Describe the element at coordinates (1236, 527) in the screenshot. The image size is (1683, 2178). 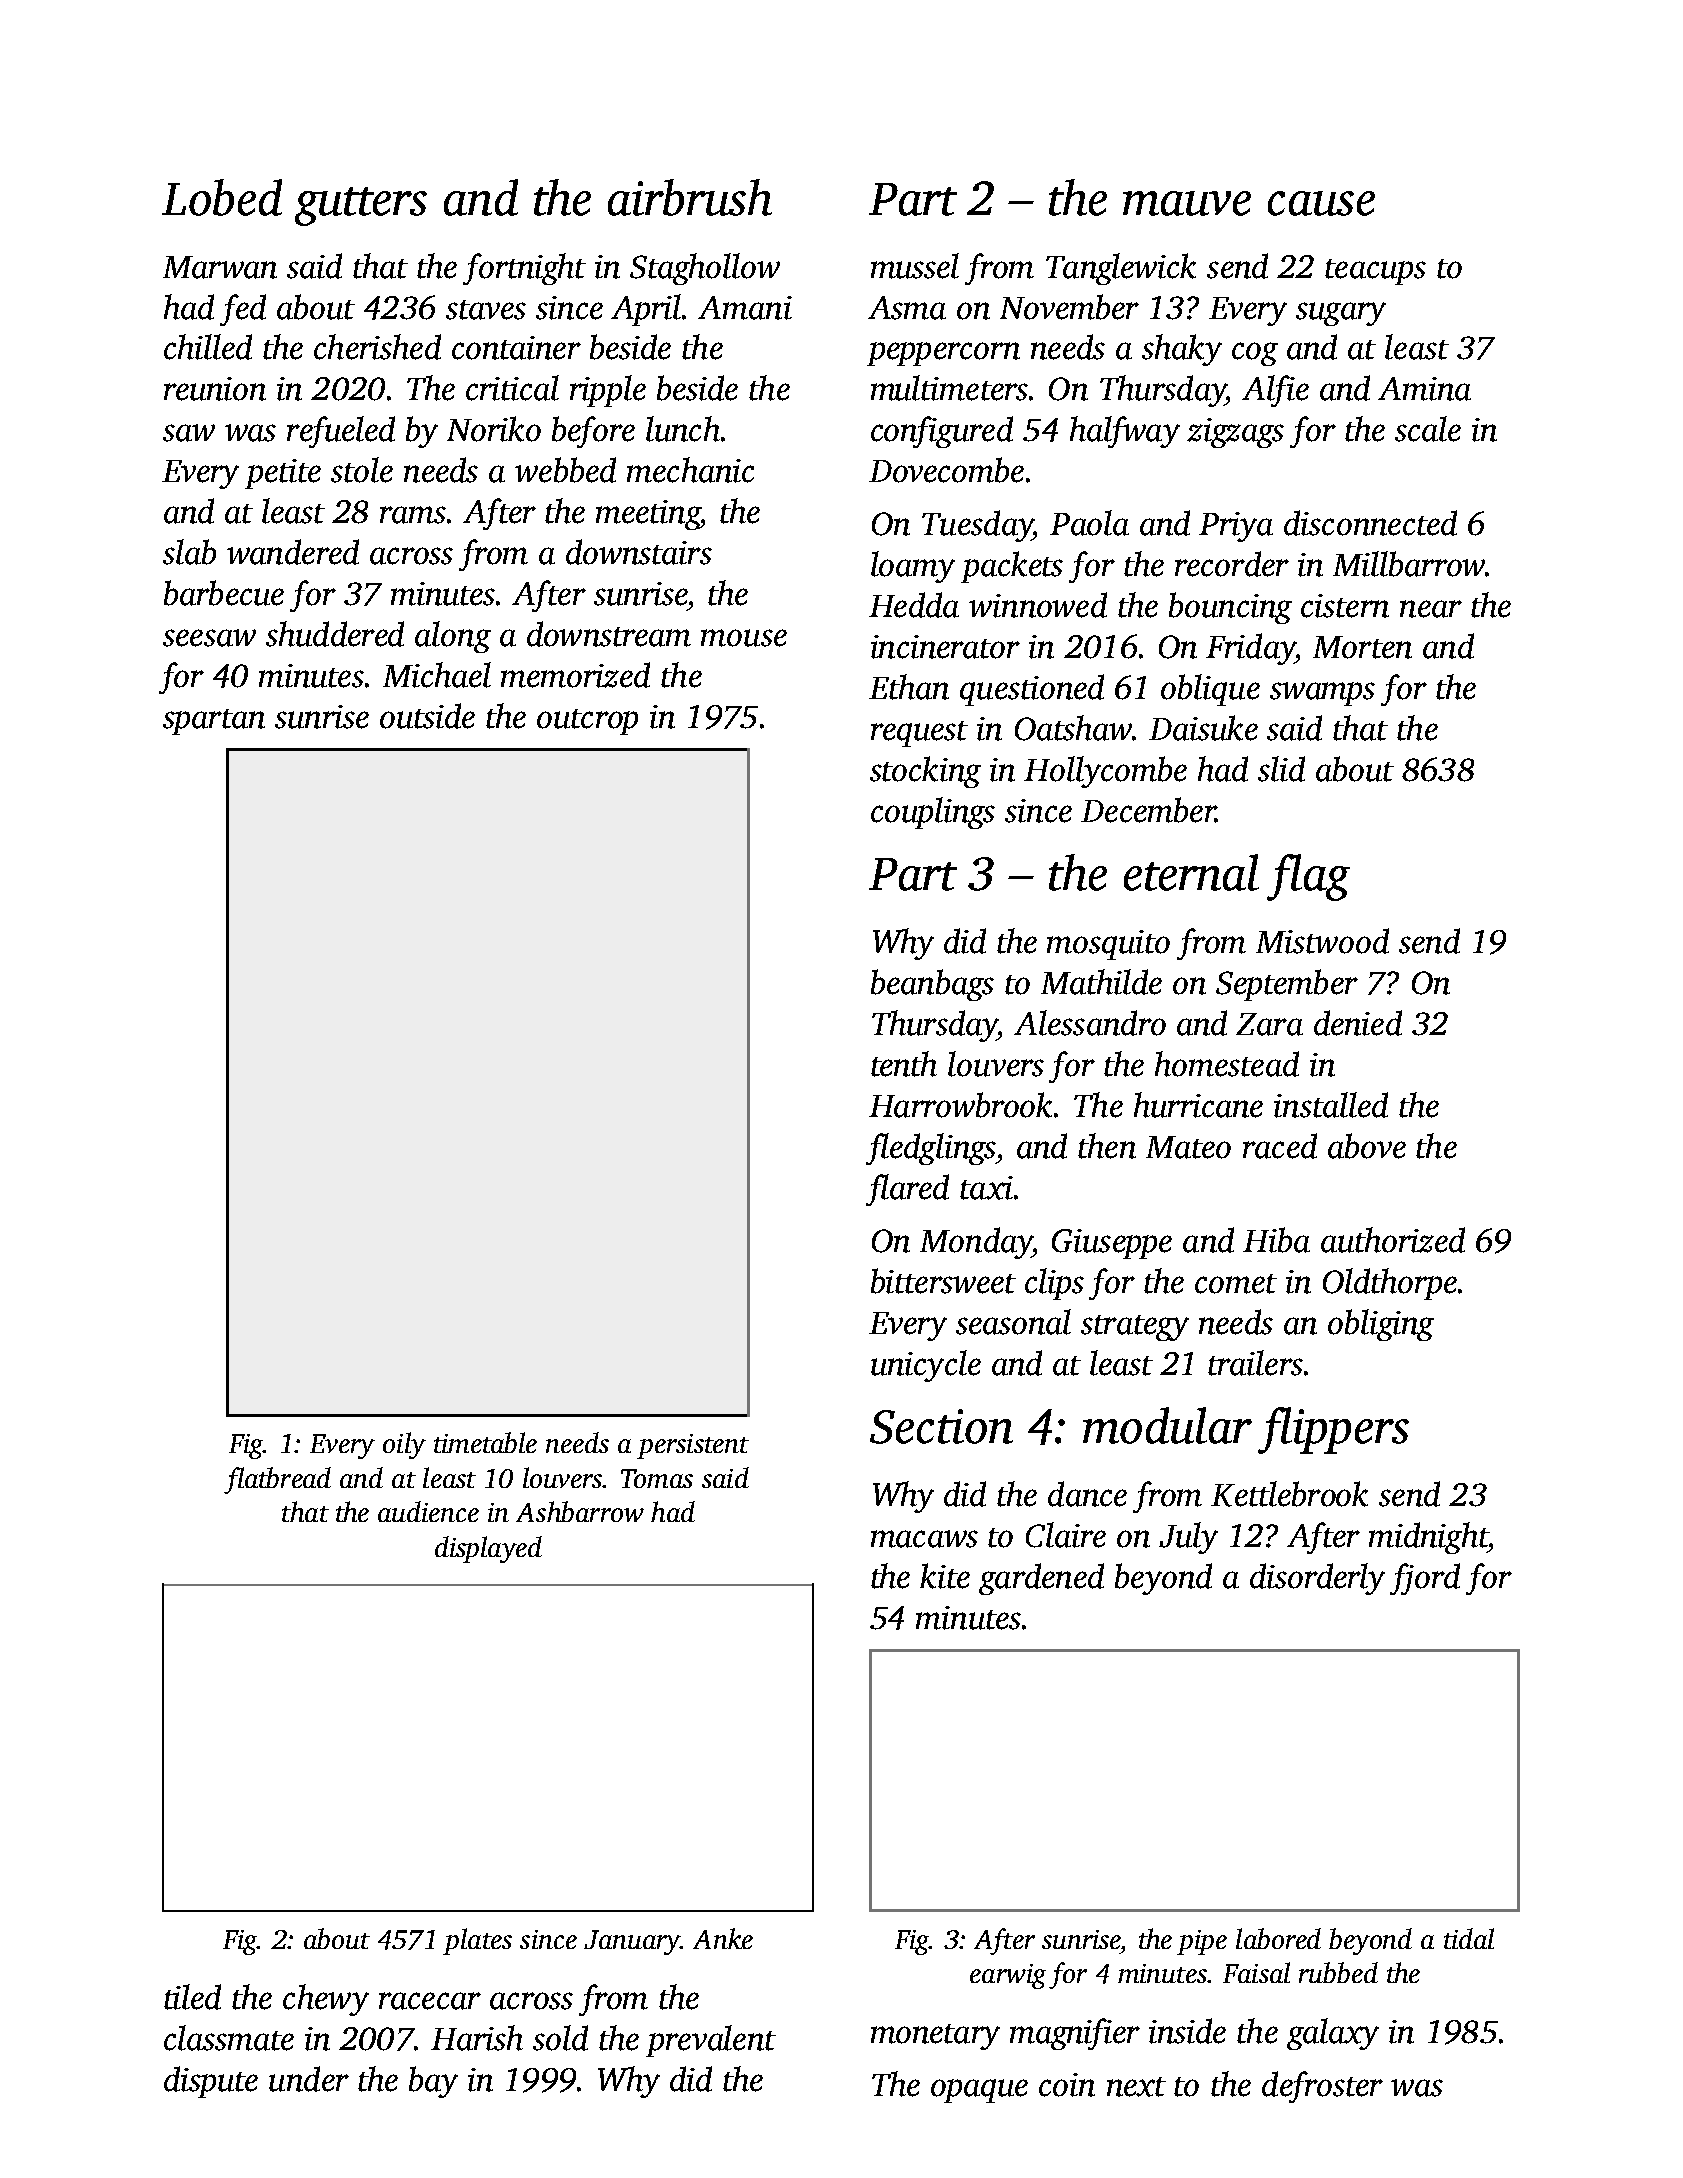
I see `Priya` at that location.
